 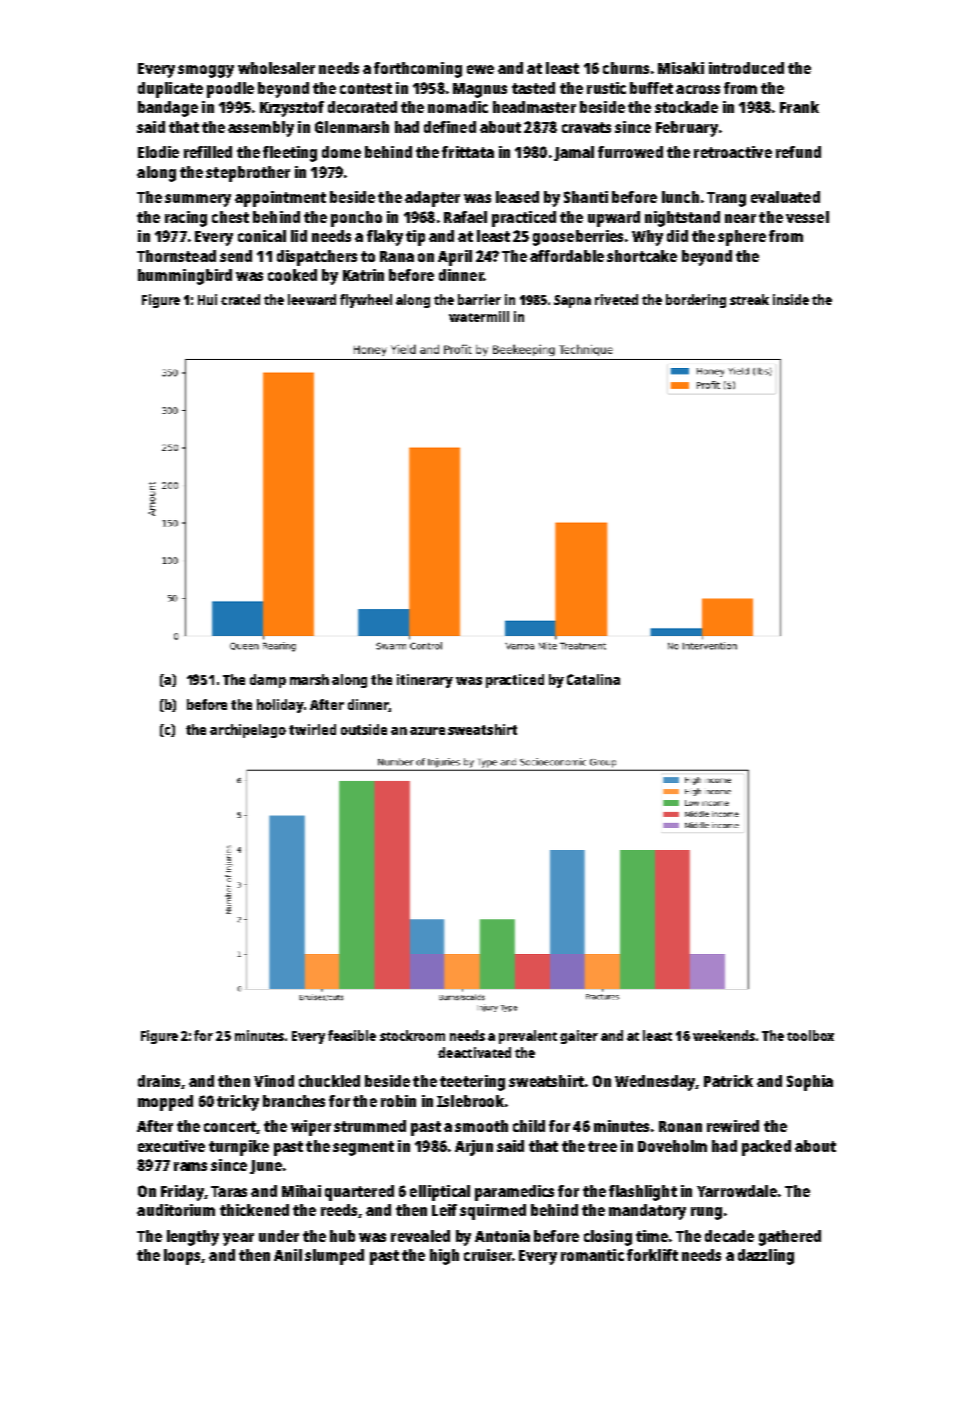 I want to click on branches, so click(x=294, y=1101).
